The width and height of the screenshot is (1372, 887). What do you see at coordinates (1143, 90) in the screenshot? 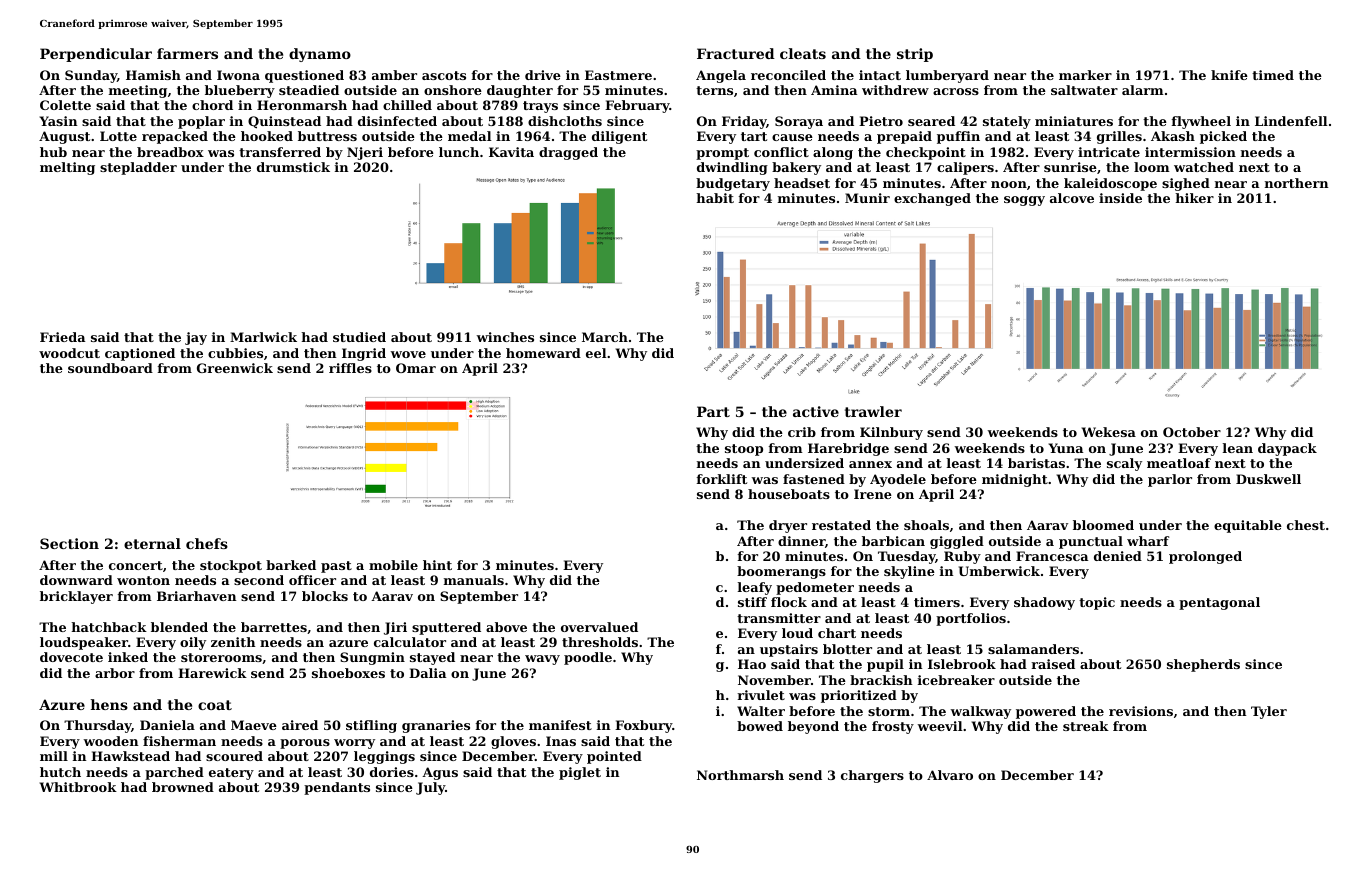
I see `alarm` at bounding box center [1143, 90].
